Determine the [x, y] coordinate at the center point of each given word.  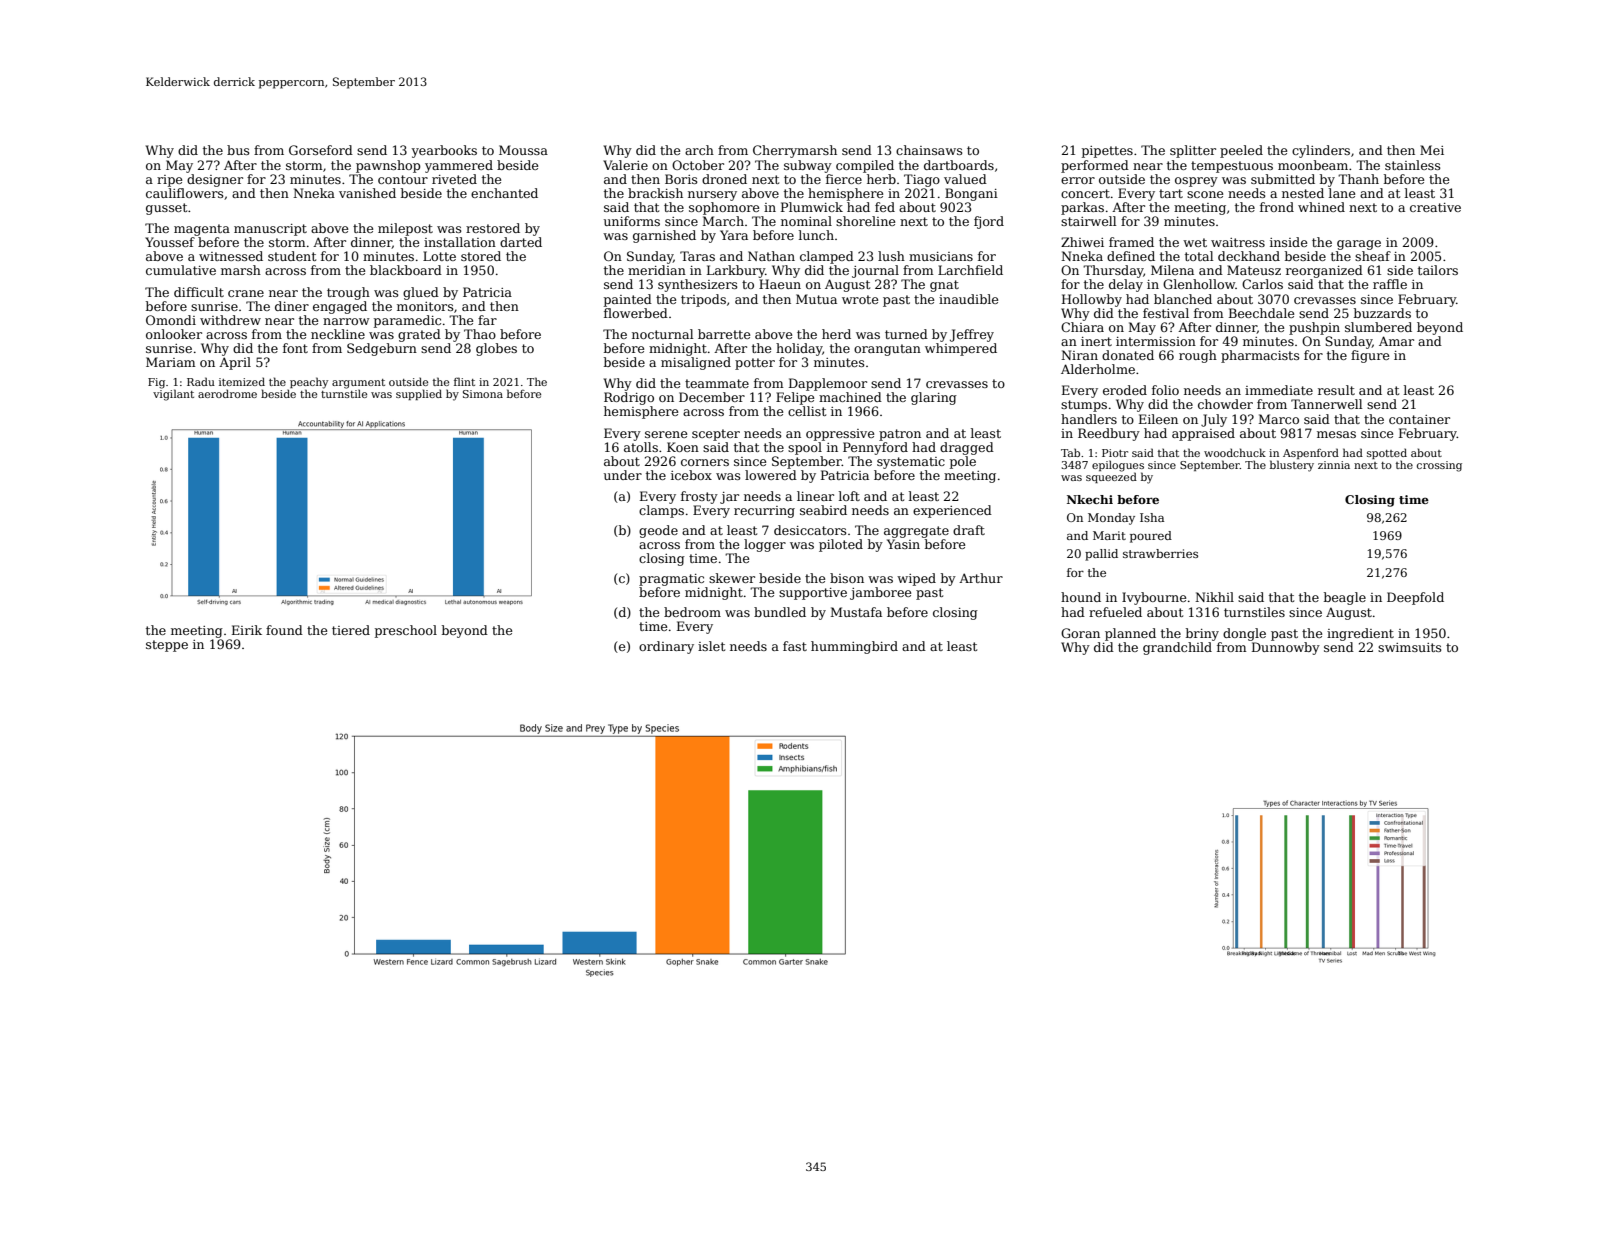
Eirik [247, 630]
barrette [724, 334]
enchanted [504, 193]
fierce [844, 179]
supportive [813, 594]
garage [1359, 245]
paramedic [407, 321]
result [1336, 390]
